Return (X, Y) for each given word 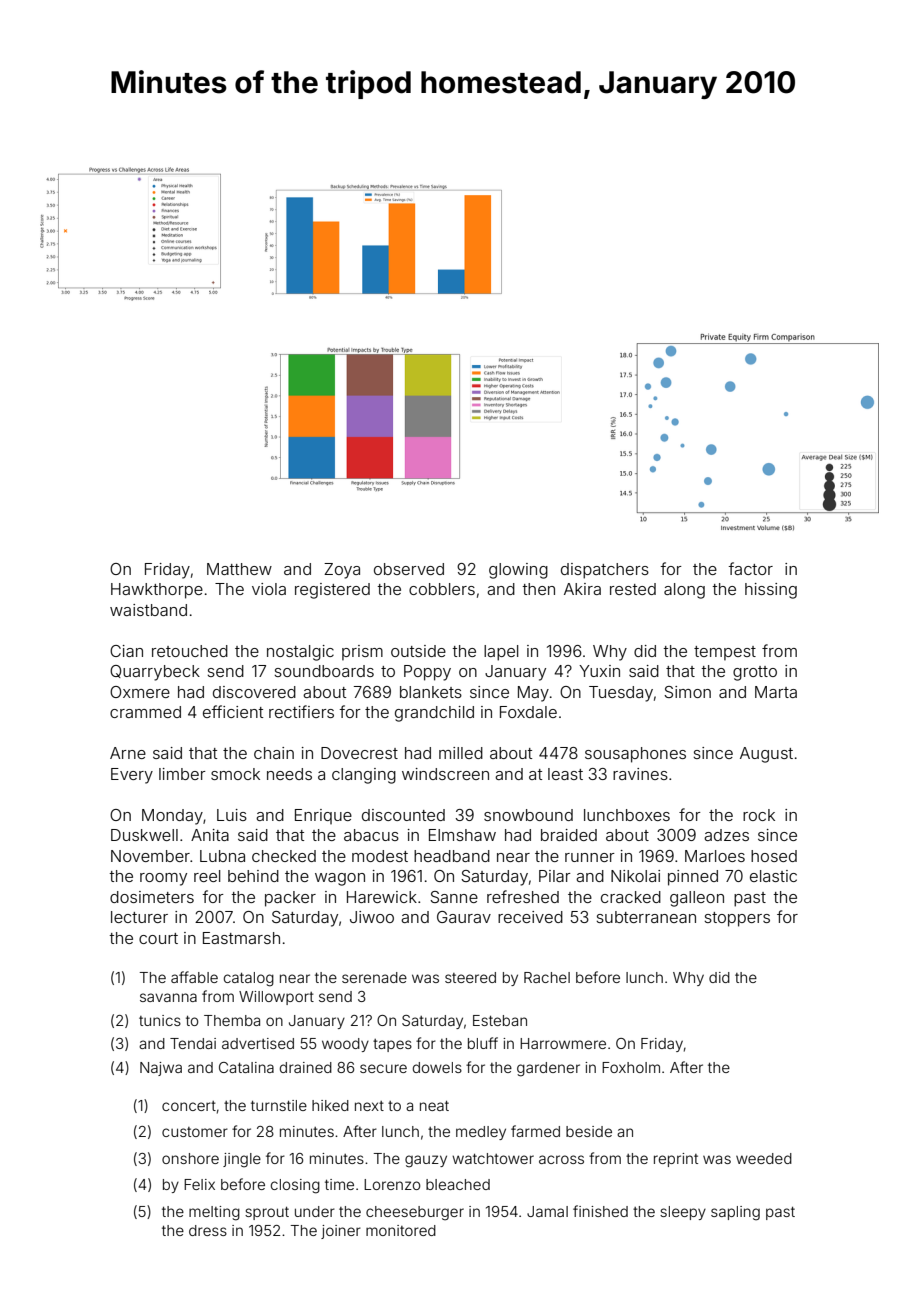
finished (600, 1211)
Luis (232, 815)
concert (189, 1106)
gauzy (426, 1161)
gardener (548, 1069)
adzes (726, 835)
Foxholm (631, 1067)
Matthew (239, 569)
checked (284, 856)
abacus (371, 835)
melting (214, 1213)
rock (759, 815)
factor (750, 568)
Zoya (342, 571)
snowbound (528, 815)
